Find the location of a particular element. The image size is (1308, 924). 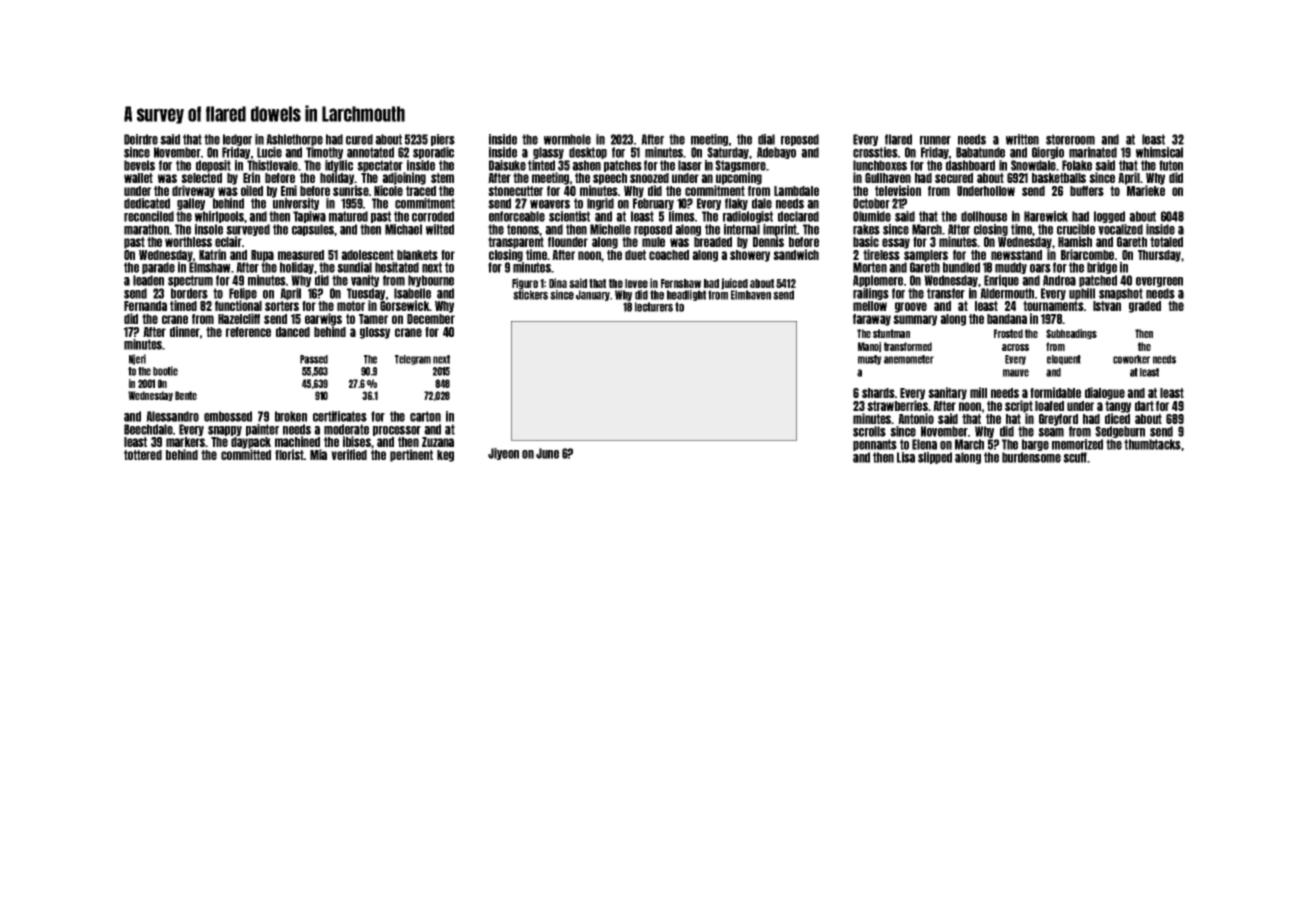

script is located at coordinates (1019, 406).
